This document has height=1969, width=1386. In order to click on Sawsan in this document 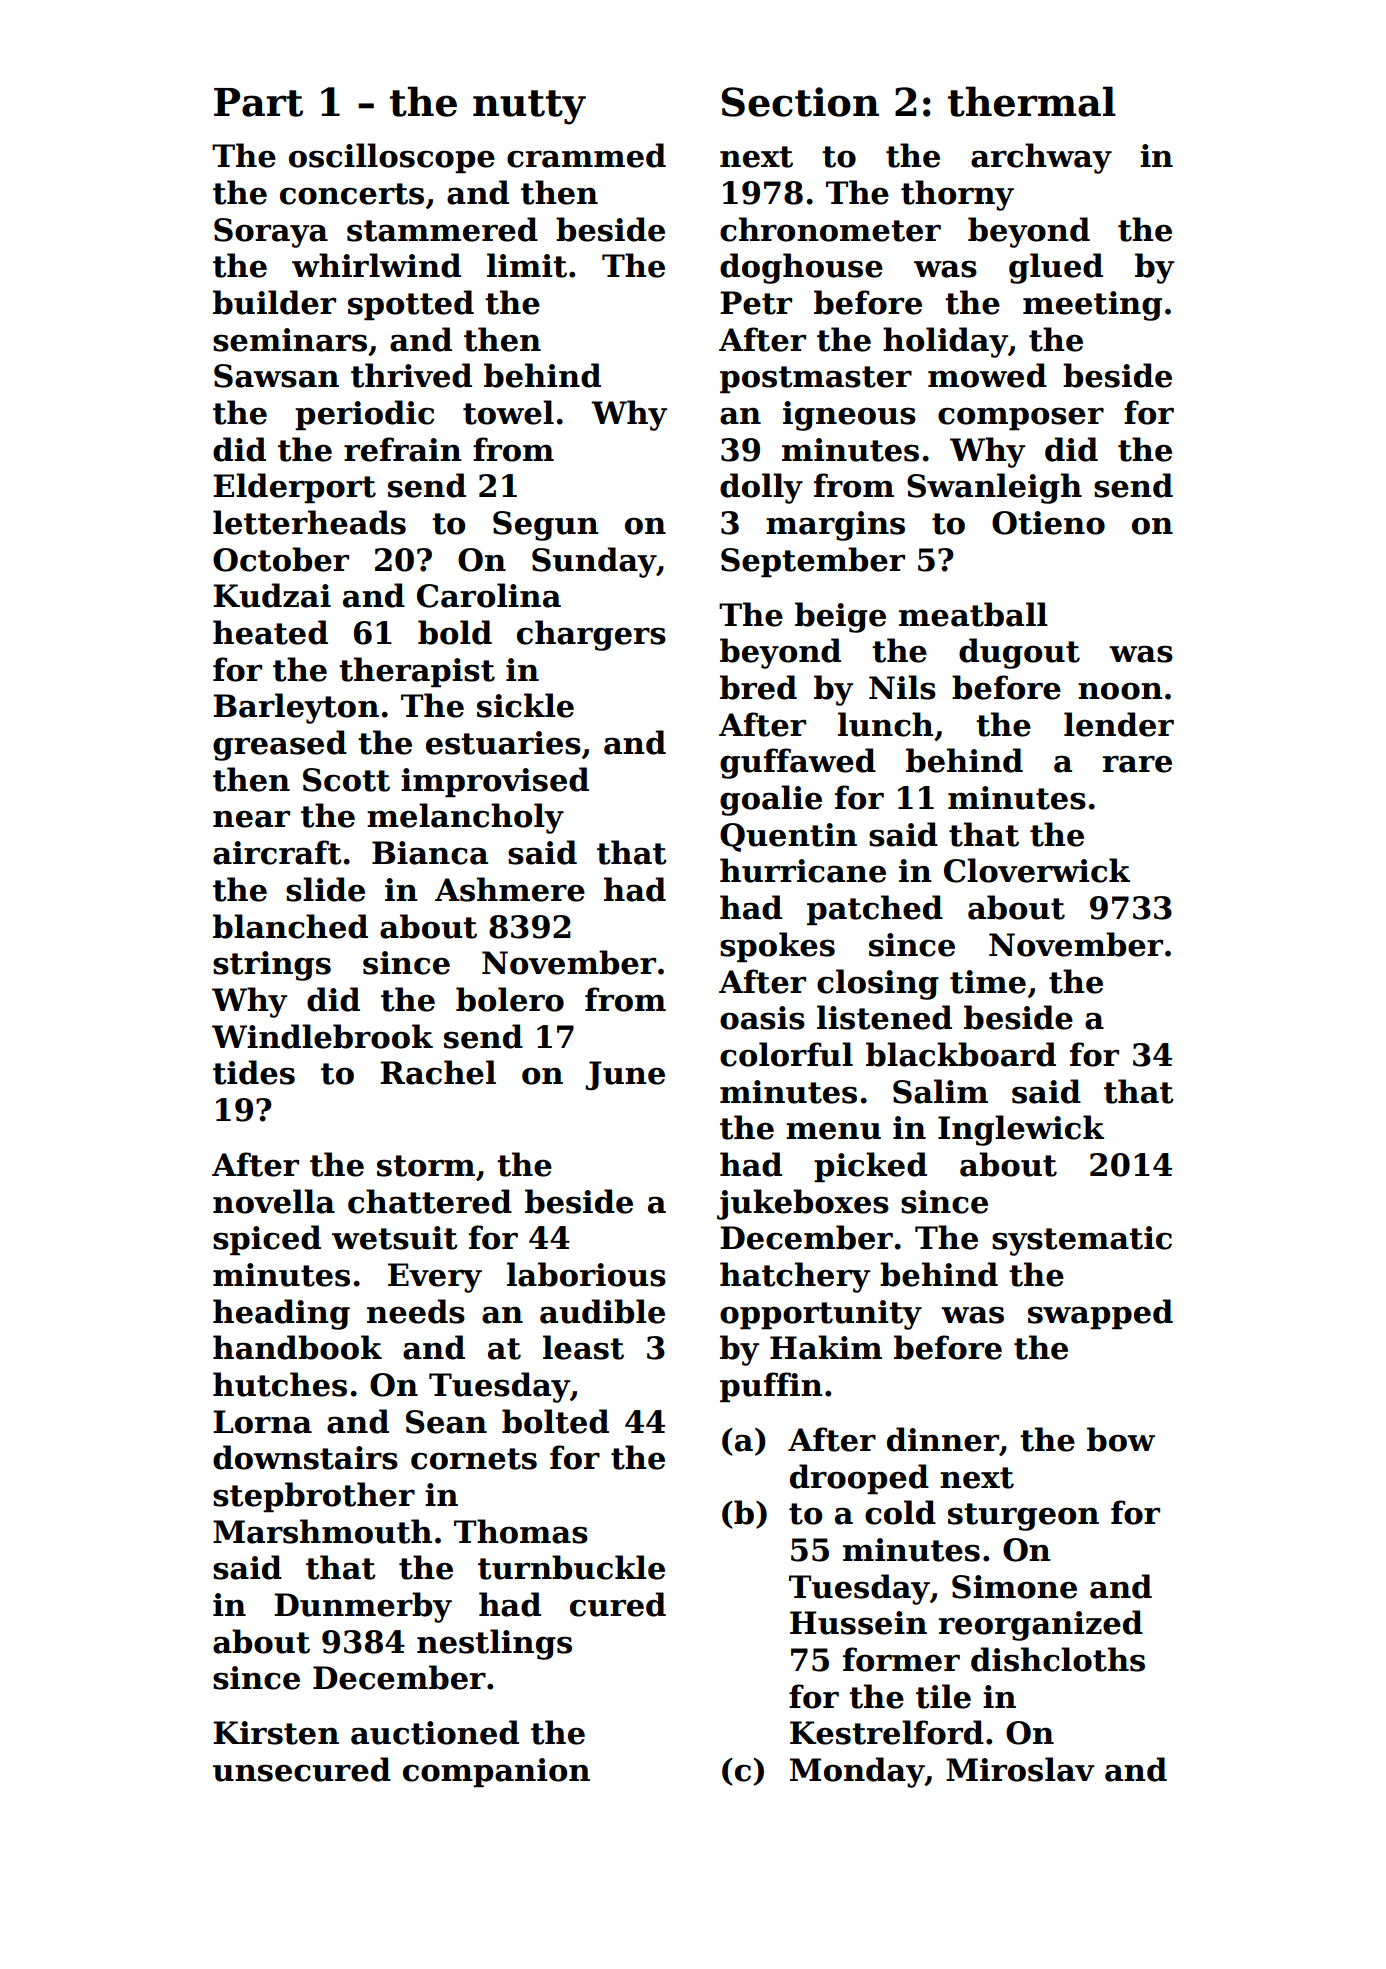, I will do `click(276, 376)`.
